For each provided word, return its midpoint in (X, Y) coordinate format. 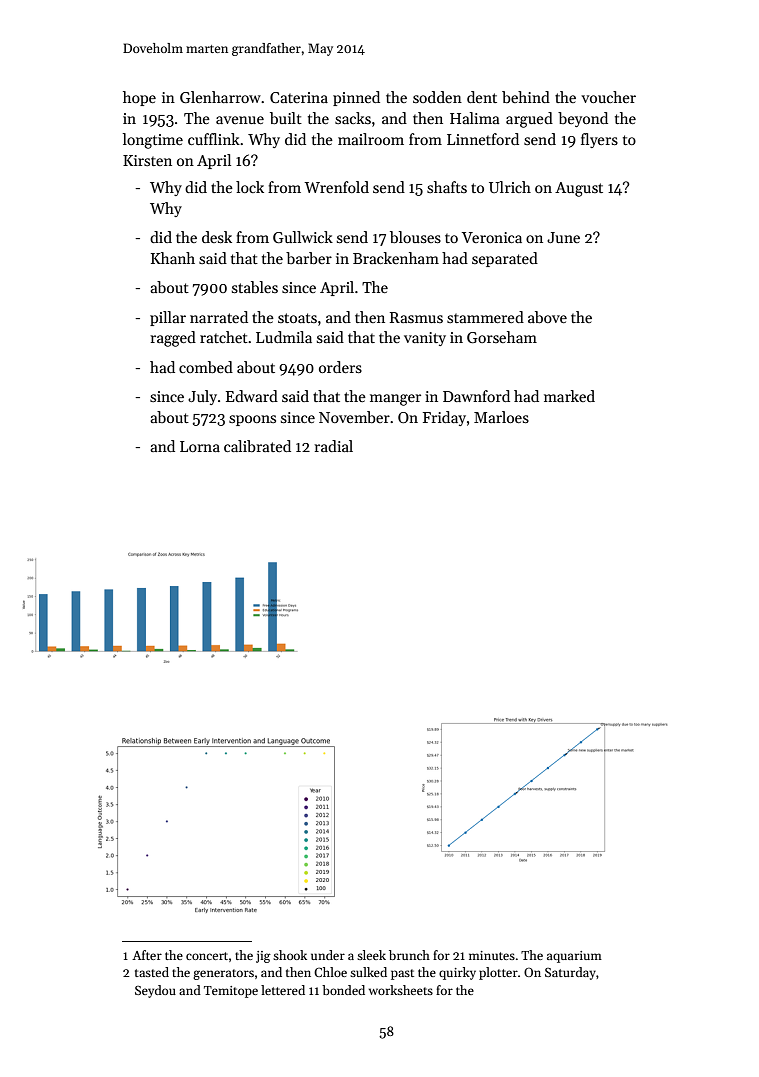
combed (206, 367)
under (328, 955)
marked (569, 396)
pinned (356, 98)
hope (139, 98)
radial (333, 446)
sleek (371, 955)
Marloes (501, 417)
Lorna (200, 446)
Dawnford (476, 396)
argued (529, 120)
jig (263, 957)
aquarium (574, 957)
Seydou (155, 991)
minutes (492, 955)
